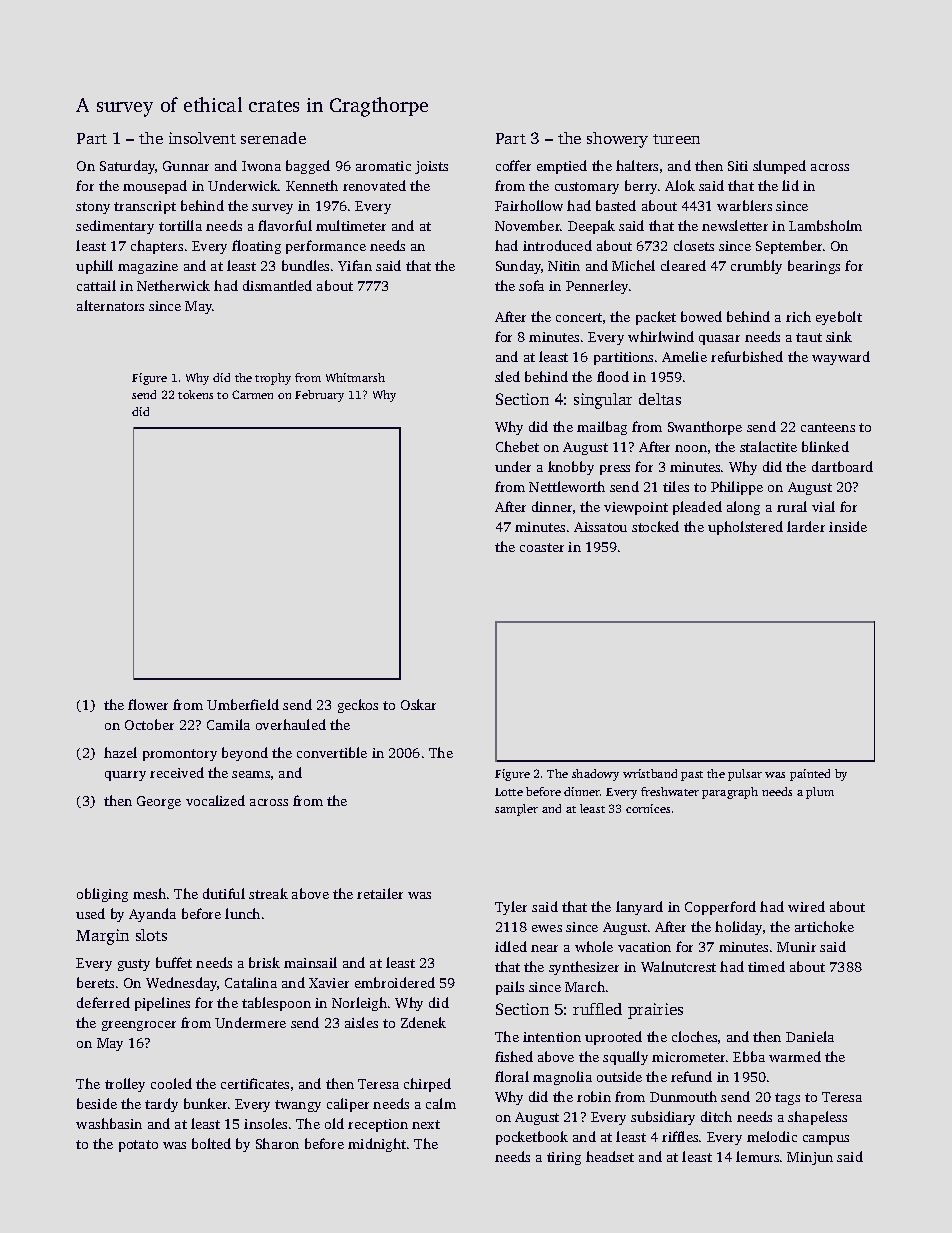 Image resolution: width=952 pixels, height=1233 pixels. What do you see at coordinates (148, 704) in the screenshot?
I see `flower` at bounding box center [148, 704].
